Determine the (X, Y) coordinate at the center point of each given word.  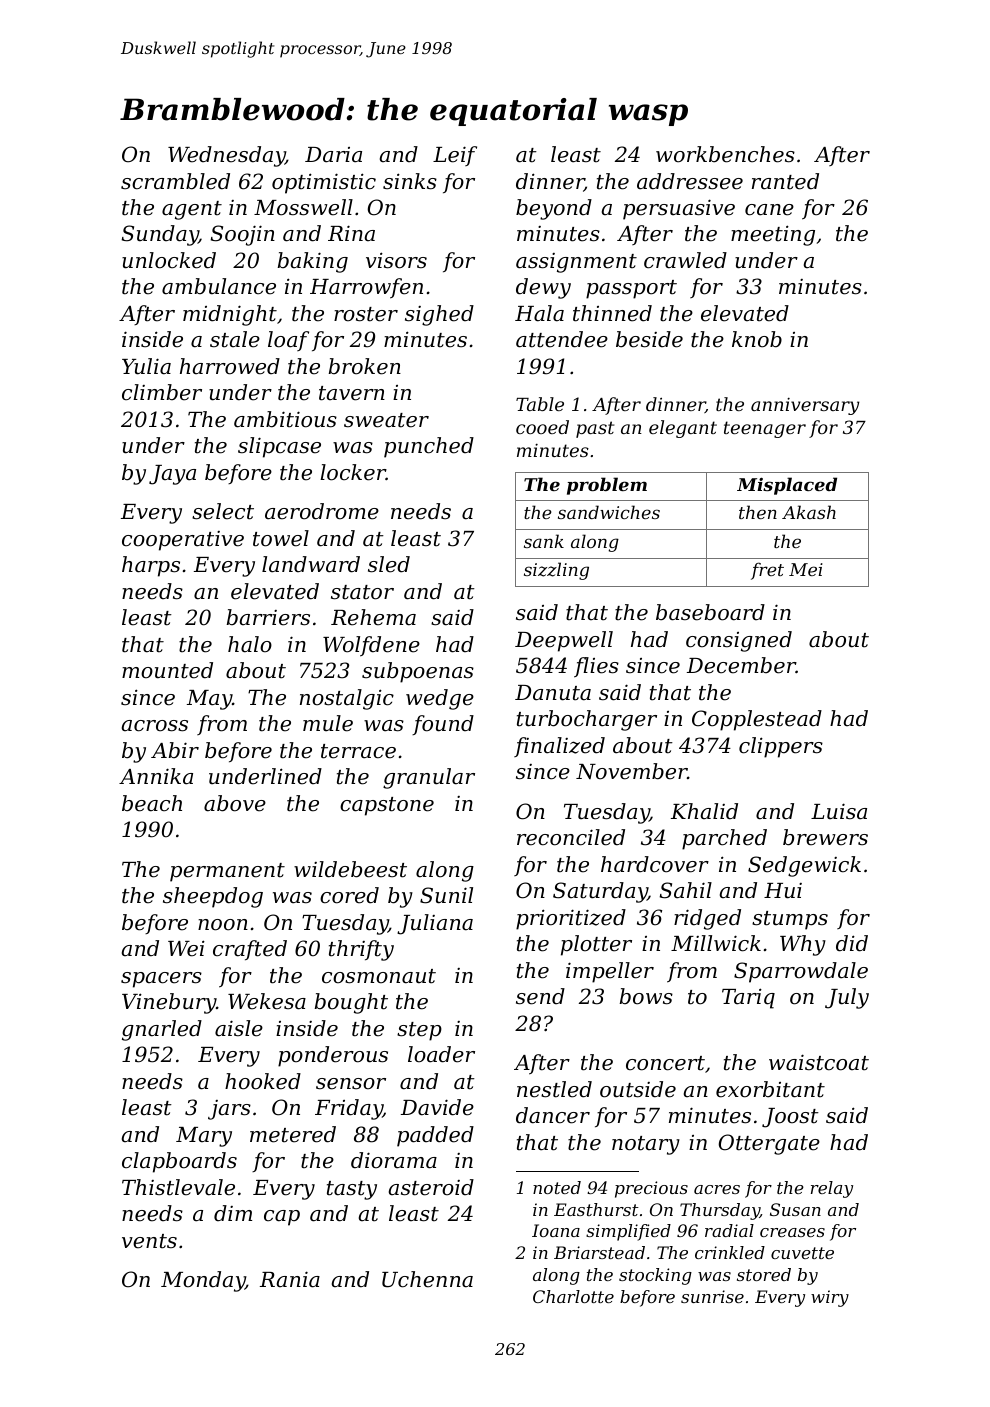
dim (233, 1213)
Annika (156, 776)
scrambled (175, 181)
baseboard (710, 612)
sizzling (556, 571)
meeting (773, 235)
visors (396, 260)
